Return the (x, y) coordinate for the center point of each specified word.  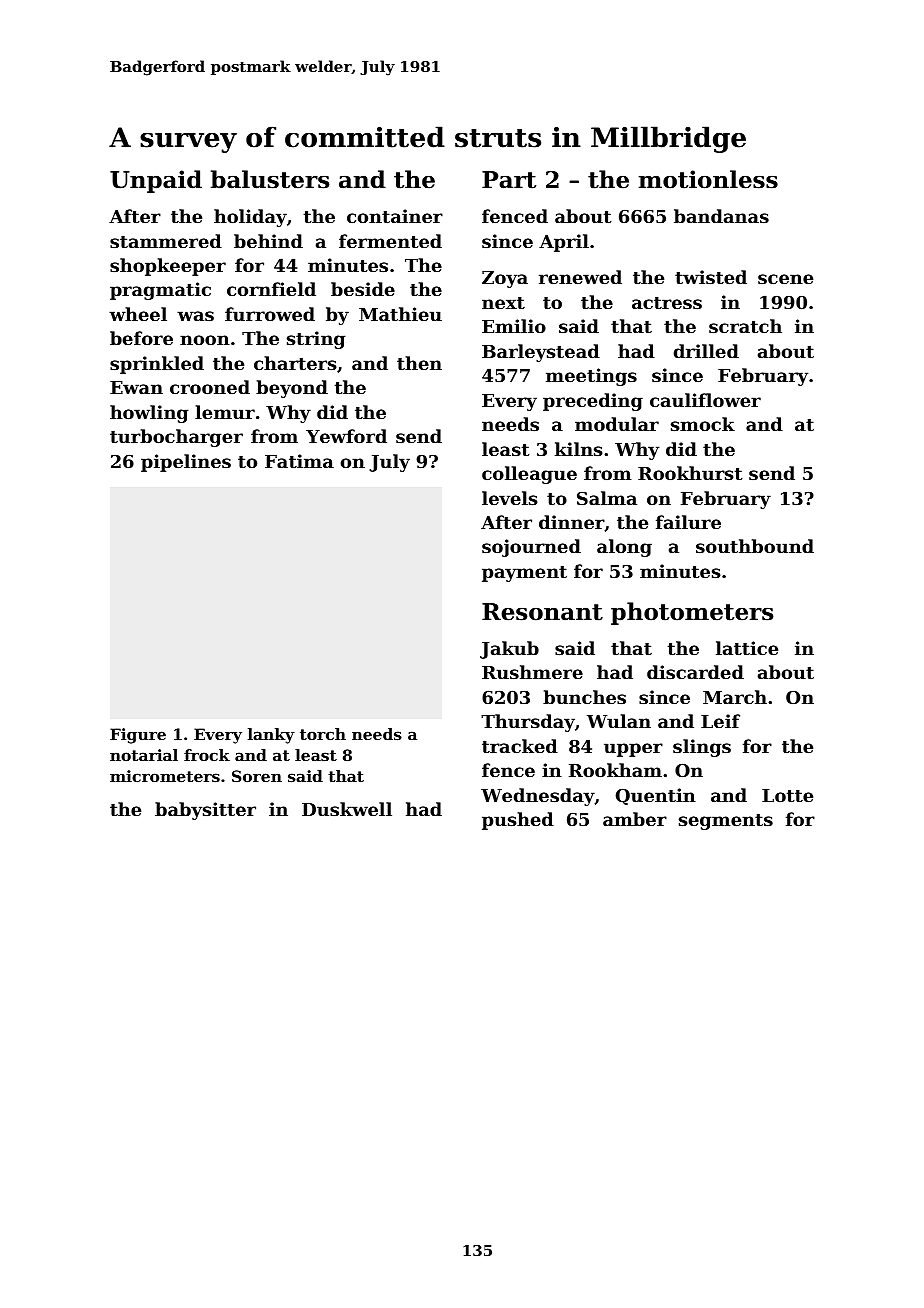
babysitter (205, 811)
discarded (695, 672)
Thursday (528, 723)
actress (667, 303)
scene (785, 279)
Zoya (505, 279)
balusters (270, 179)
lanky (271, 736)
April (564, 243)
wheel (138, 314)
